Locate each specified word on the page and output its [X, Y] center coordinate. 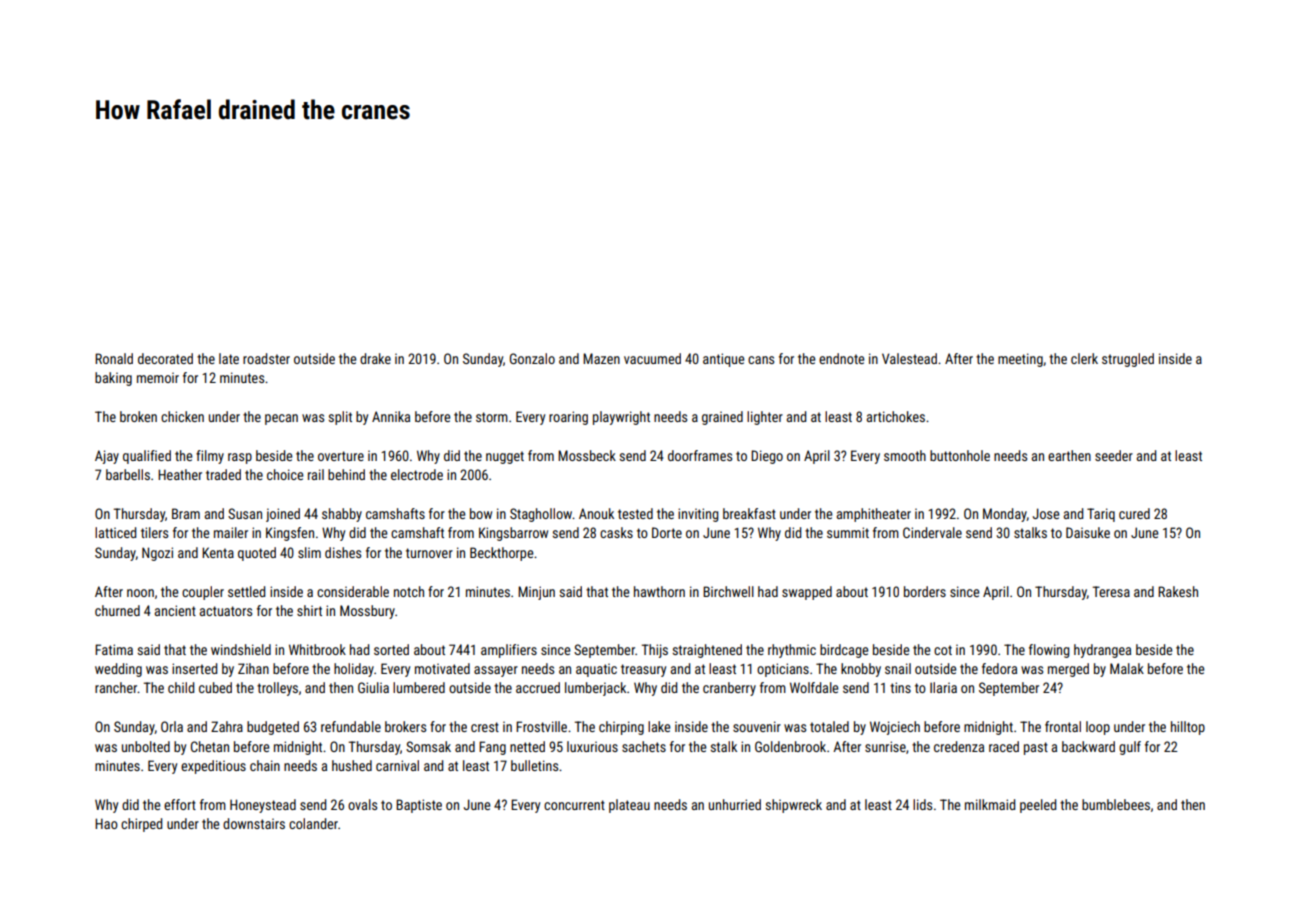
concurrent [574, 805]
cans [761, 360]
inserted [194, 668]
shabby [342, 515]
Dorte [667, 532]
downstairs [254, 823]
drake [375, 358]
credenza [959, 746]
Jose [1046, 513]
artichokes [896, 416]
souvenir [757, 726]
